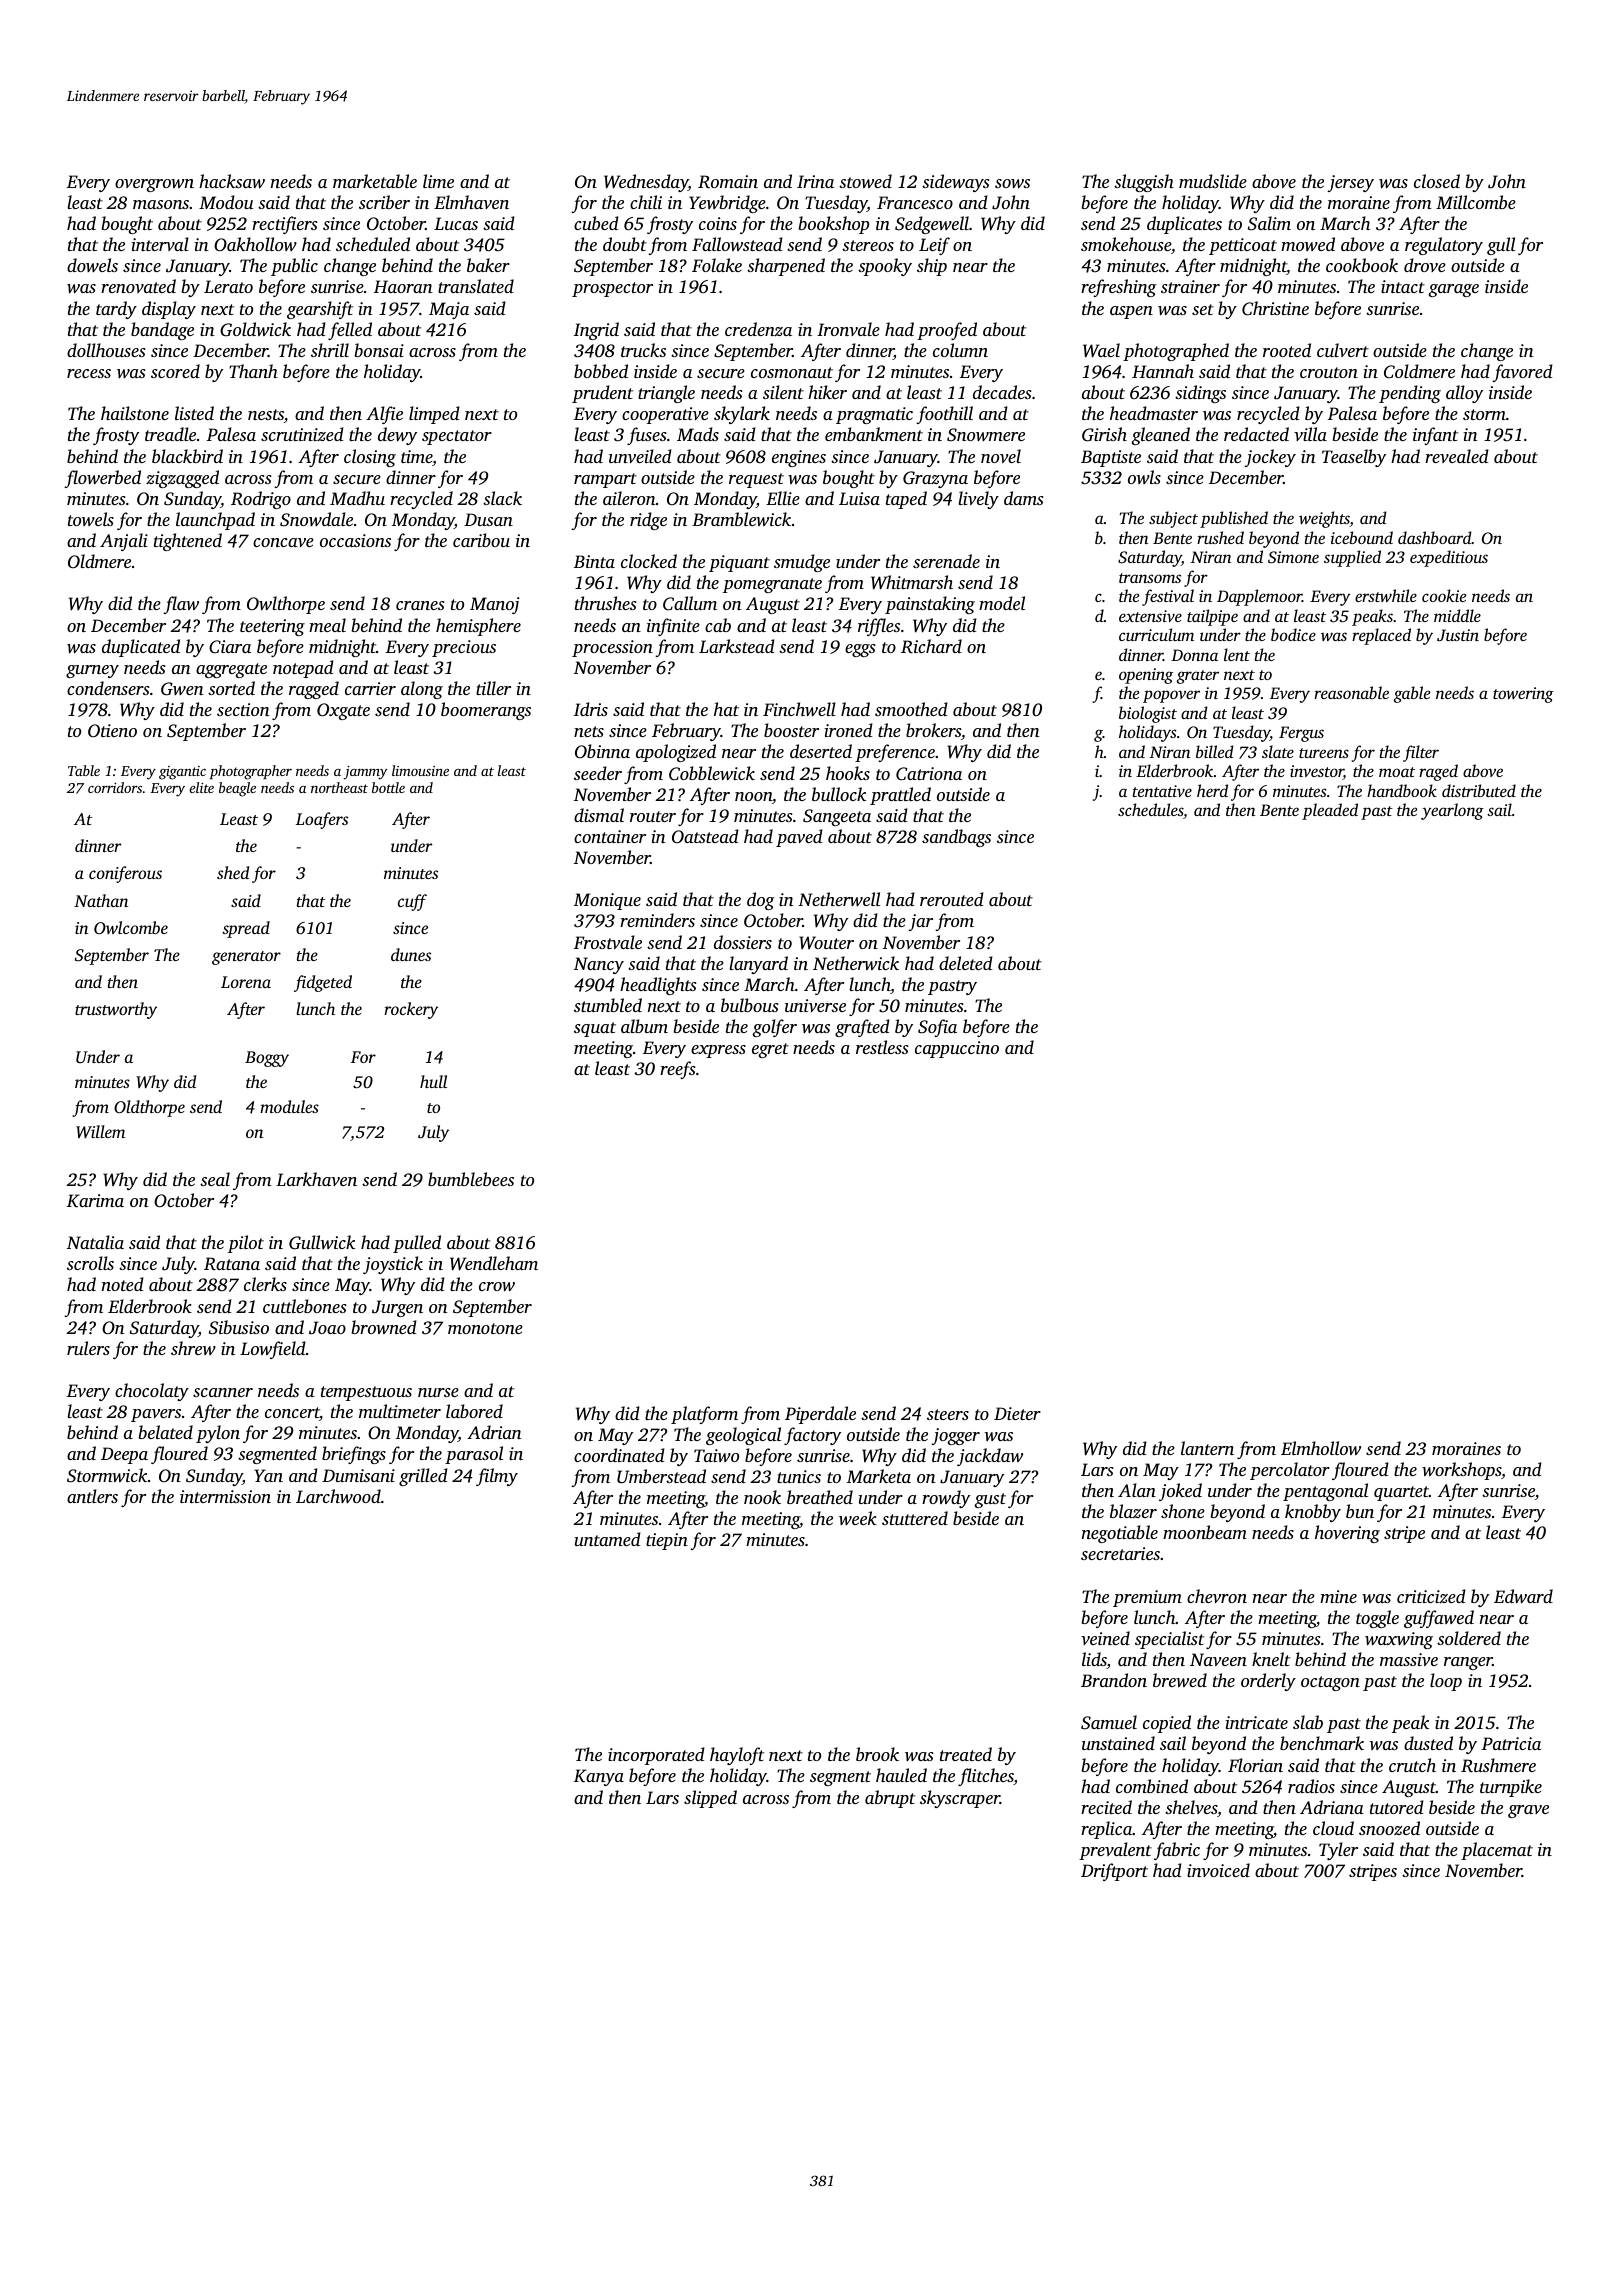 The height and width of the screenshot is (2292, 1620). I want to click on knobby, so click(1313, 1513).
